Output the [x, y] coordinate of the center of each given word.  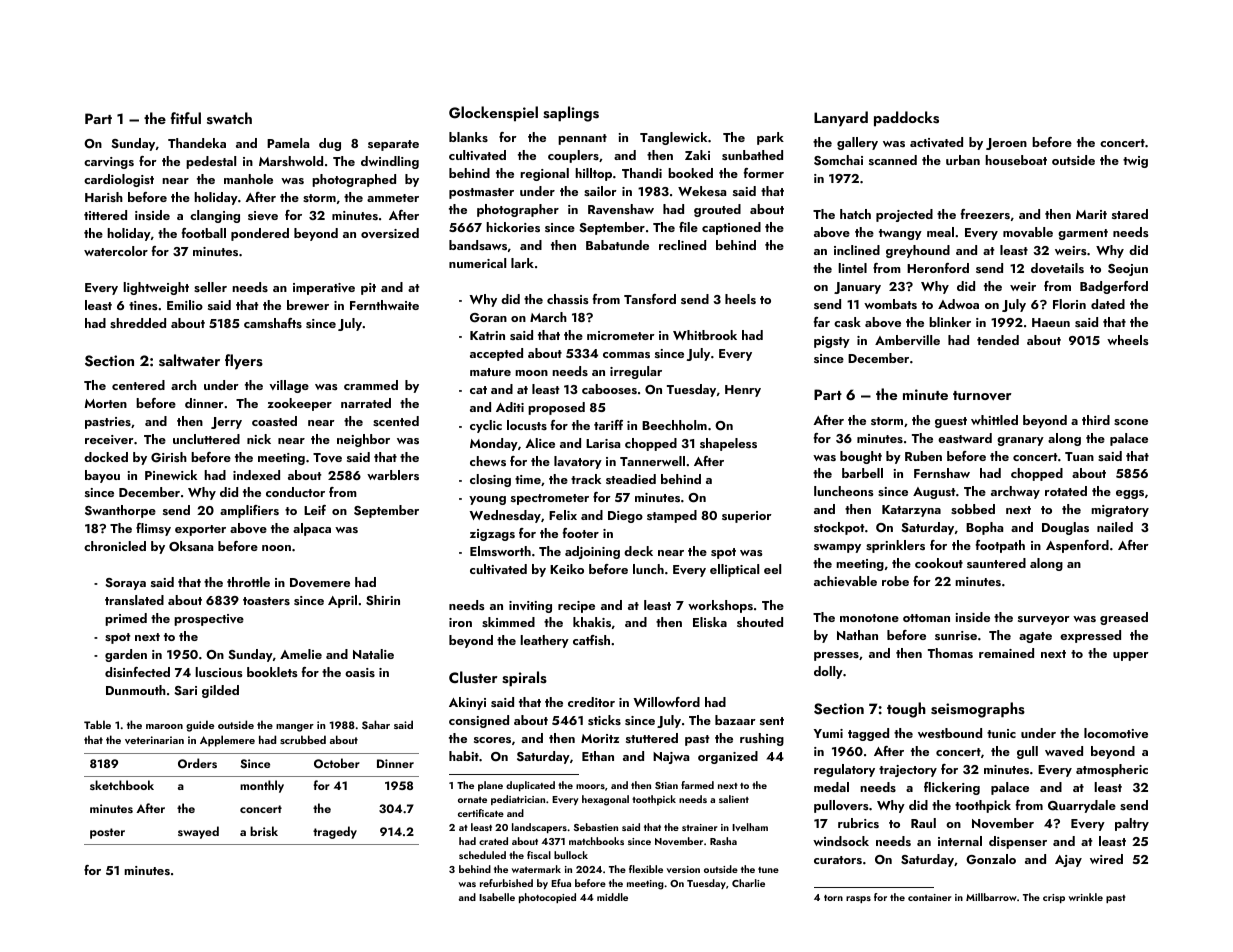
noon [276, 548]
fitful [186, 118]
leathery [544, 641]
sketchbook [122, 785]
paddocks [906, 119]
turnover [982, 395]
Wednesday [505, 516]
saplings [571, 114]
